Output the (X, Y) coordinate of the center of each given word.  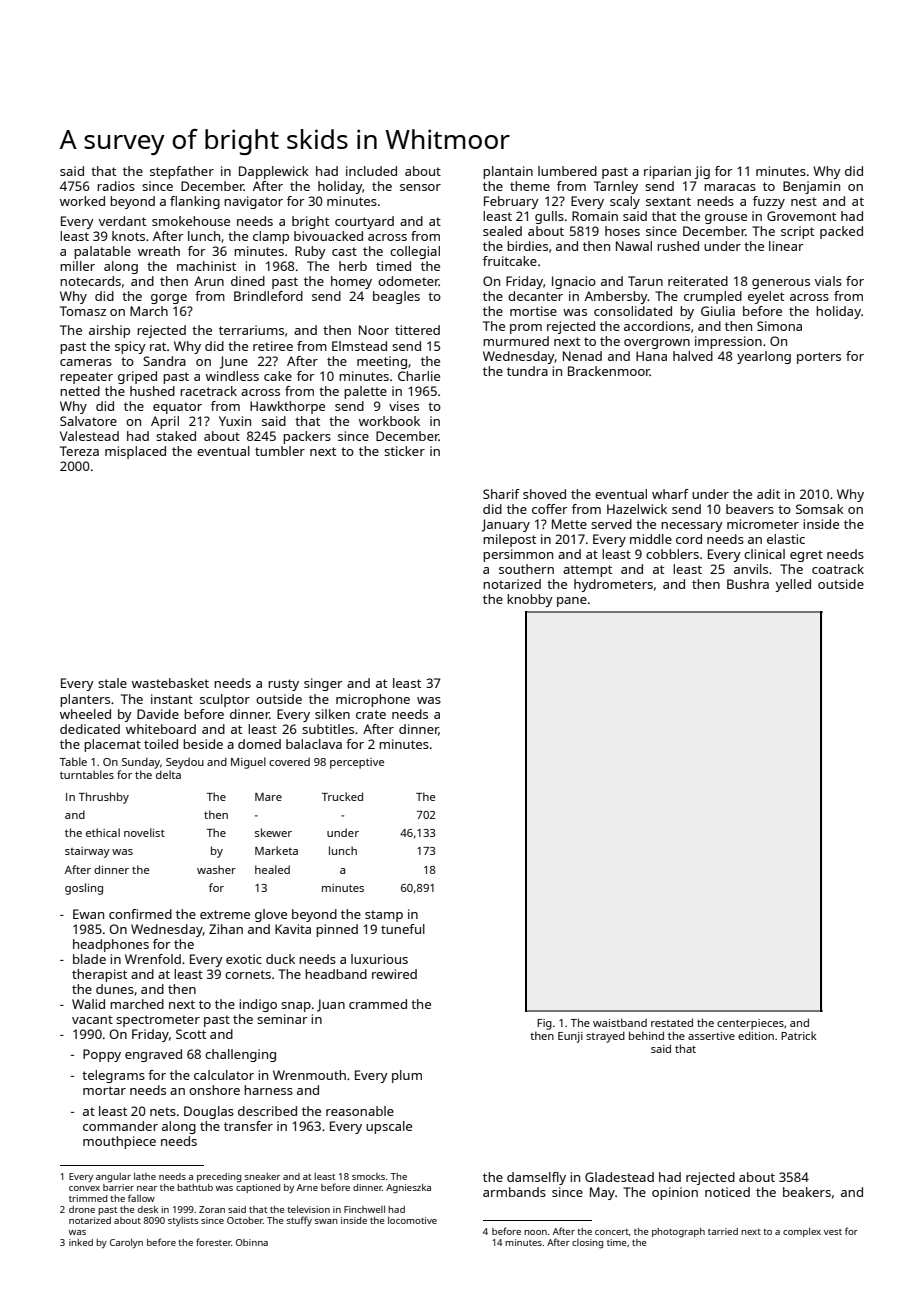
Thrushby (104, 798)
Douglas (209, 1112)
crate (371, 714)
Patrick (799, 1035)
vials (828, 281)
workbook (389, 421)
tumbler (280, 451)
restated (672, 1022)
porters (819, 358)
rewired (394, 974)
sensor (420, 187)
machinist (206, 266)
